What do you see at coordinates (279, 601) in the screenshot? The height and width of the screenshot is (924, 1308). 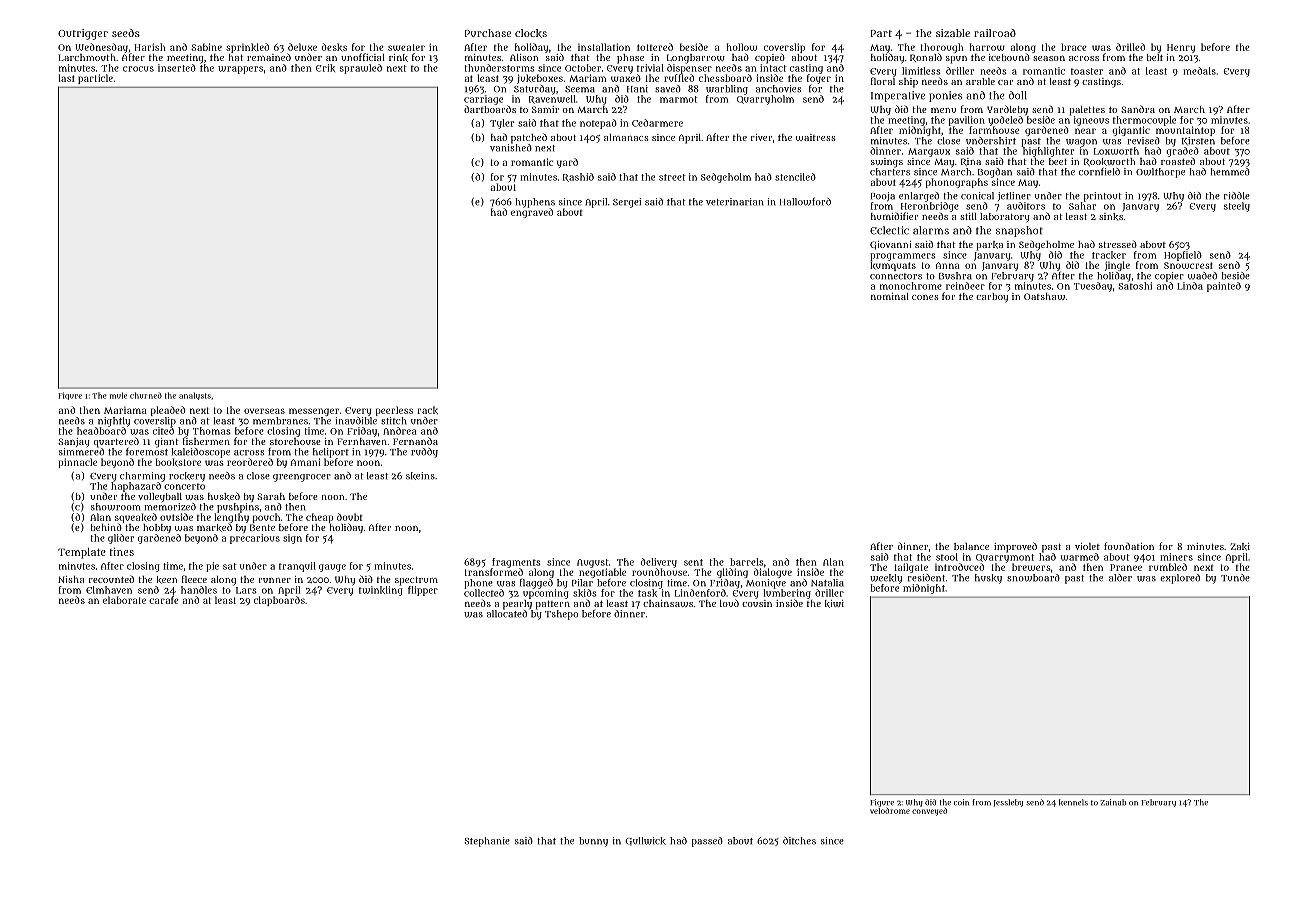 I see `clapboards` at bounding box center [279, 601].
